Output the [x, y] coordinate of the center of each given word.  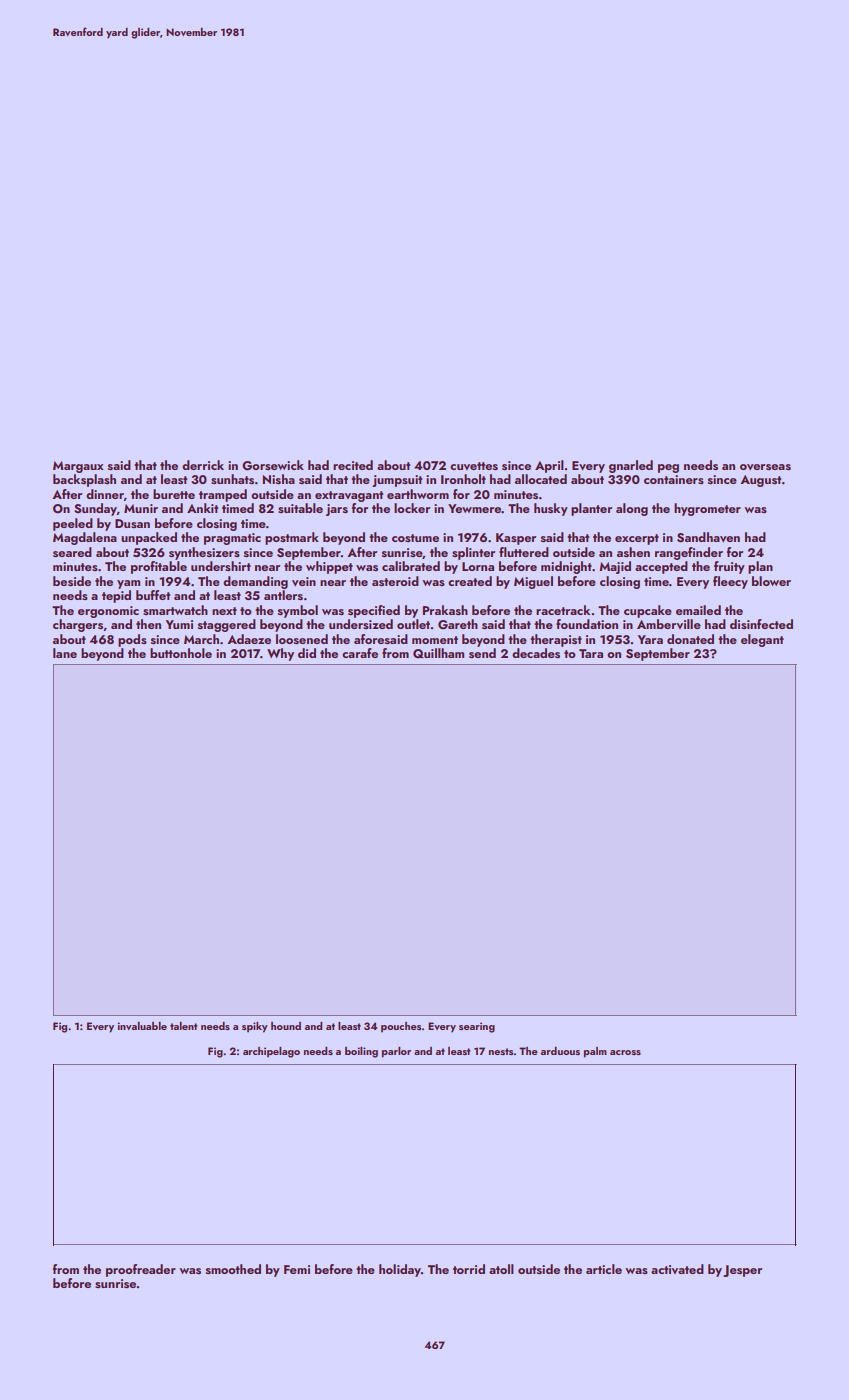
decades [536, 653]
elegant [762, 640]
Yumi [179, 624]
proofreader [141, 1270]
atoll [501, 1269]
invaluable [142, 1026]
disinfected [761, 624]
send [482, 653]
